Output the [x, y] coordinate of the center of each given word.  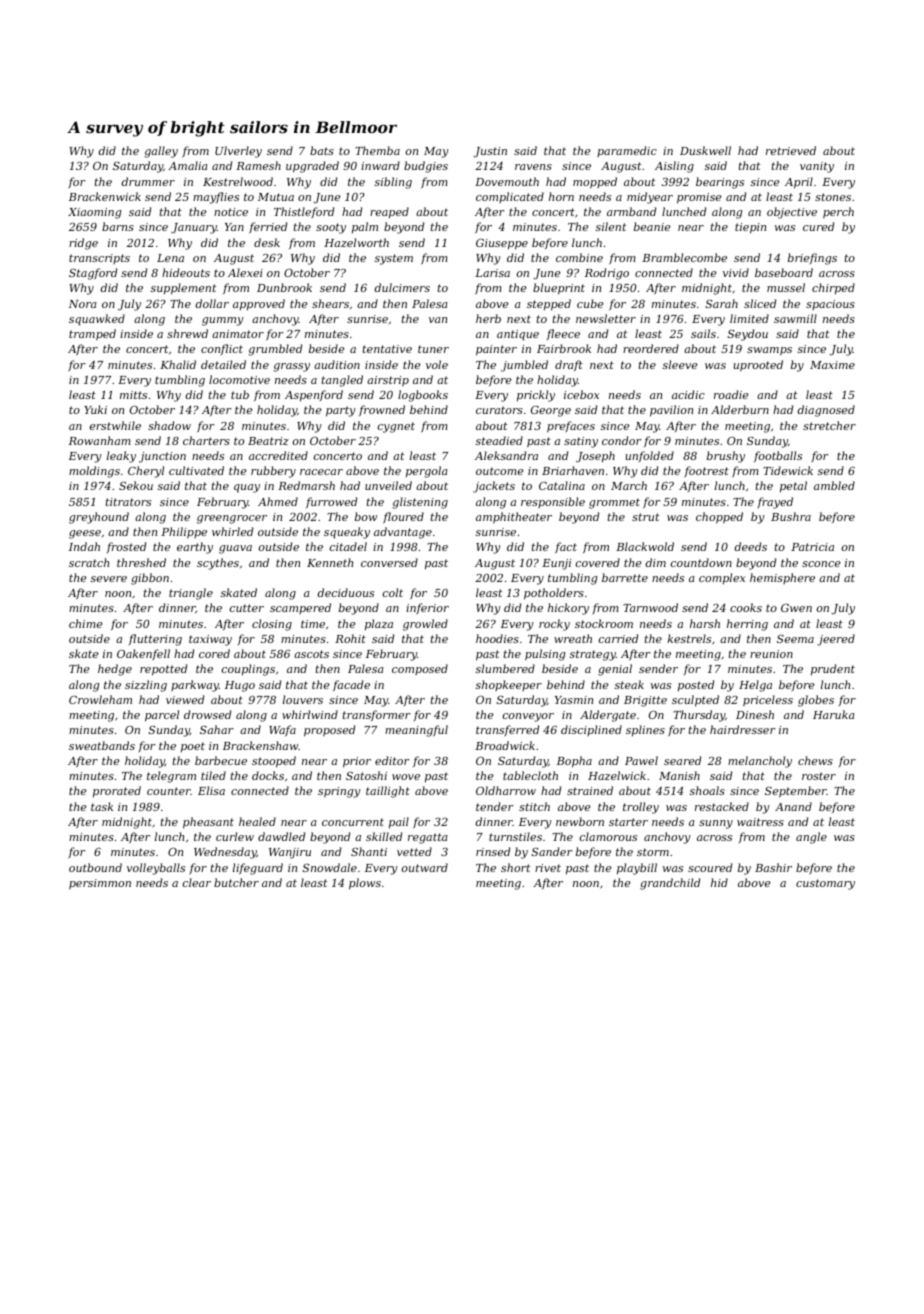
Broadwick [505, 745]
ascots [311, 654]
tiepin [750, 228]
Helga [755, 686]
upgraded [312, 167]
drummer [148, 181]
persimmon [100, 884]
